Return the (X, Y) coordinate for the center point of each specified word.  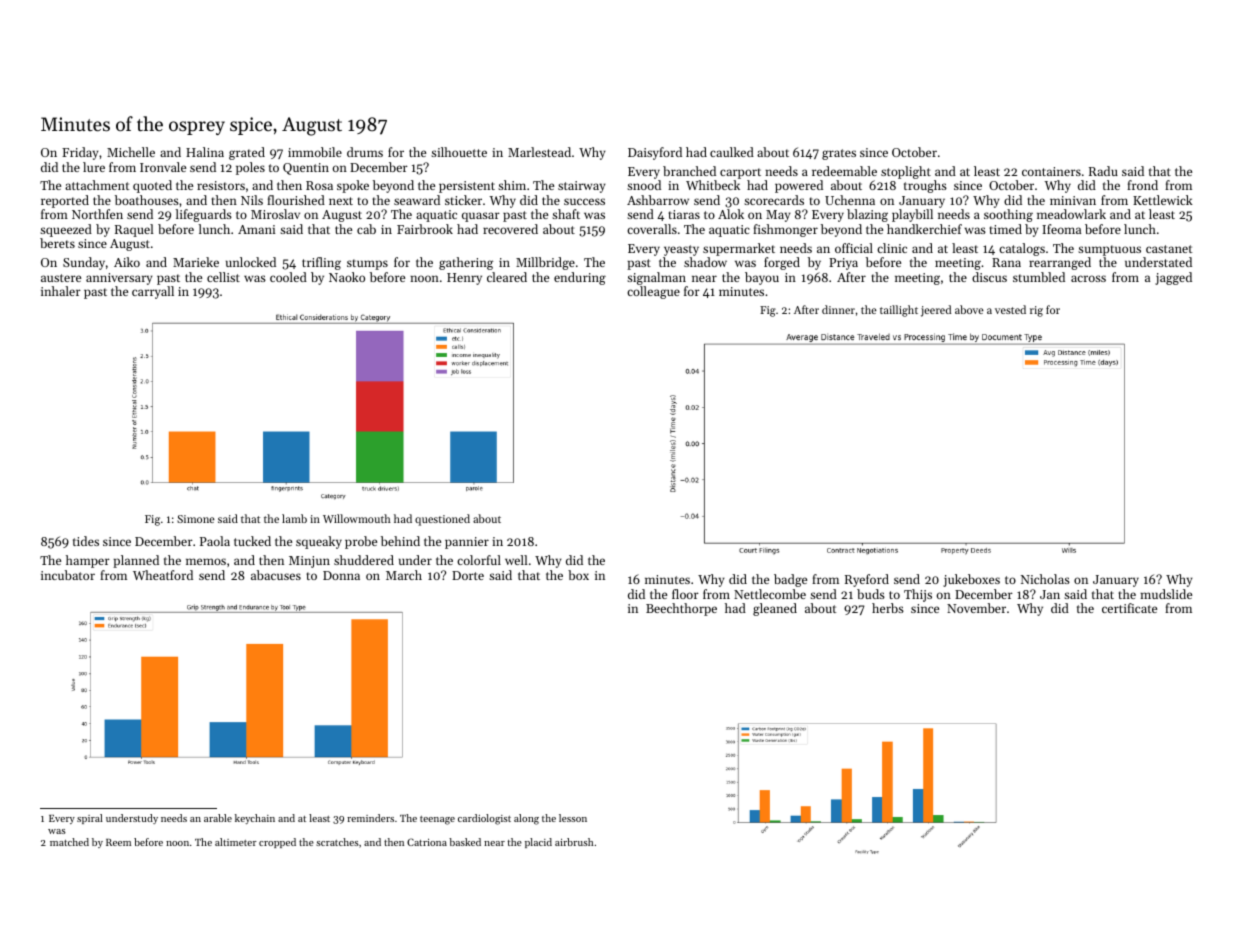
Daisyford (655, 153)
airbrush (574, 842)
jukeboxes (971, 580)
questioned (442, 520)
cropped (277, 843)
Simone (196, 519)
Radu (1103, 171)
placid (538, 843)
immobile (315, 152)
